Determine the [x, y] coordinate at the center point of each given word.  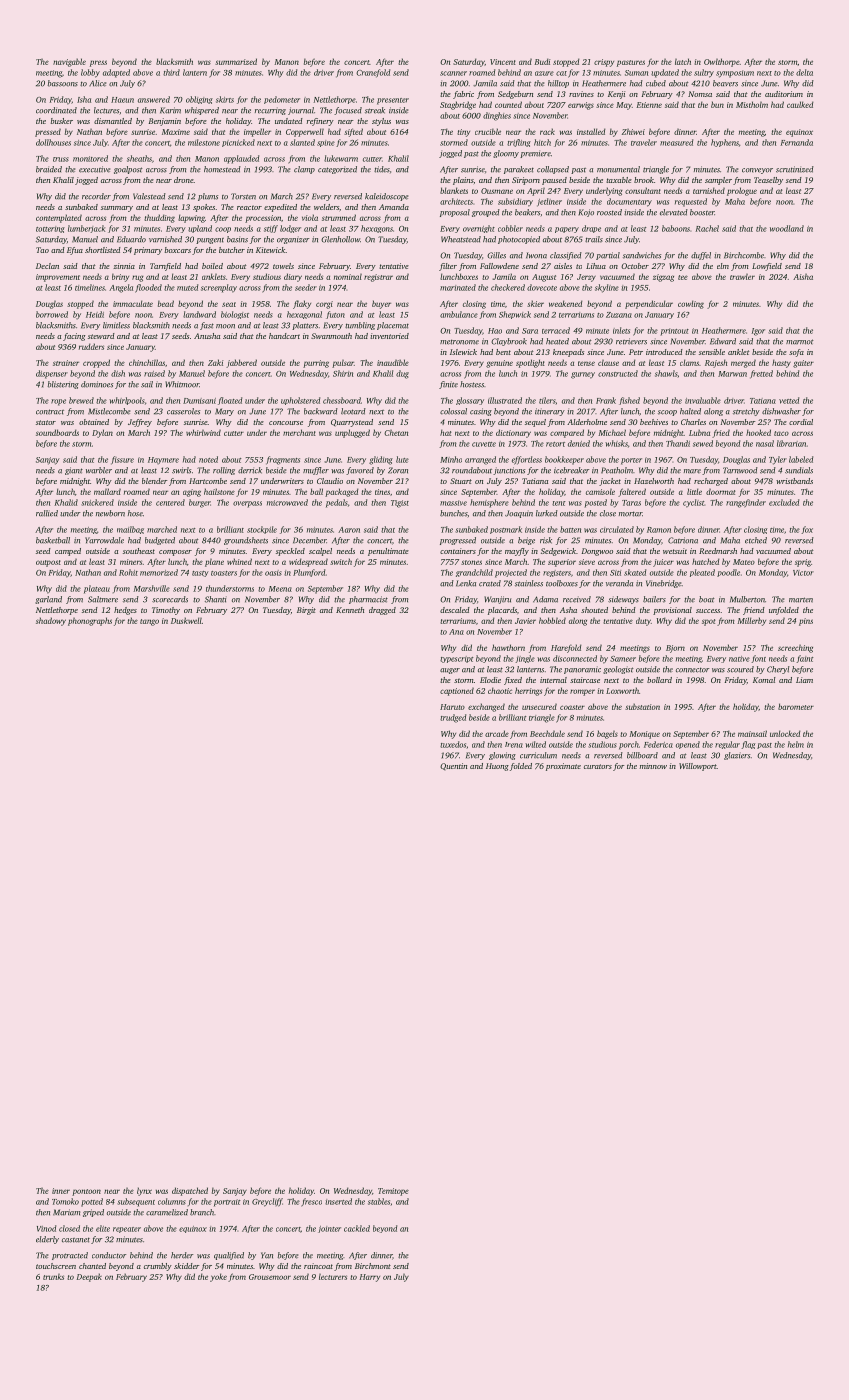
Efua [75, 251]
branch [202, 1212]
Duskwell [186, 620]
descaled [455, 610]
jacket [610, 482]
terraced [556, 330]
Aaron [349, 530]
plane [214, 563]
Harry [370, 1278]
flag [748, 745]
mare [692, 471]
